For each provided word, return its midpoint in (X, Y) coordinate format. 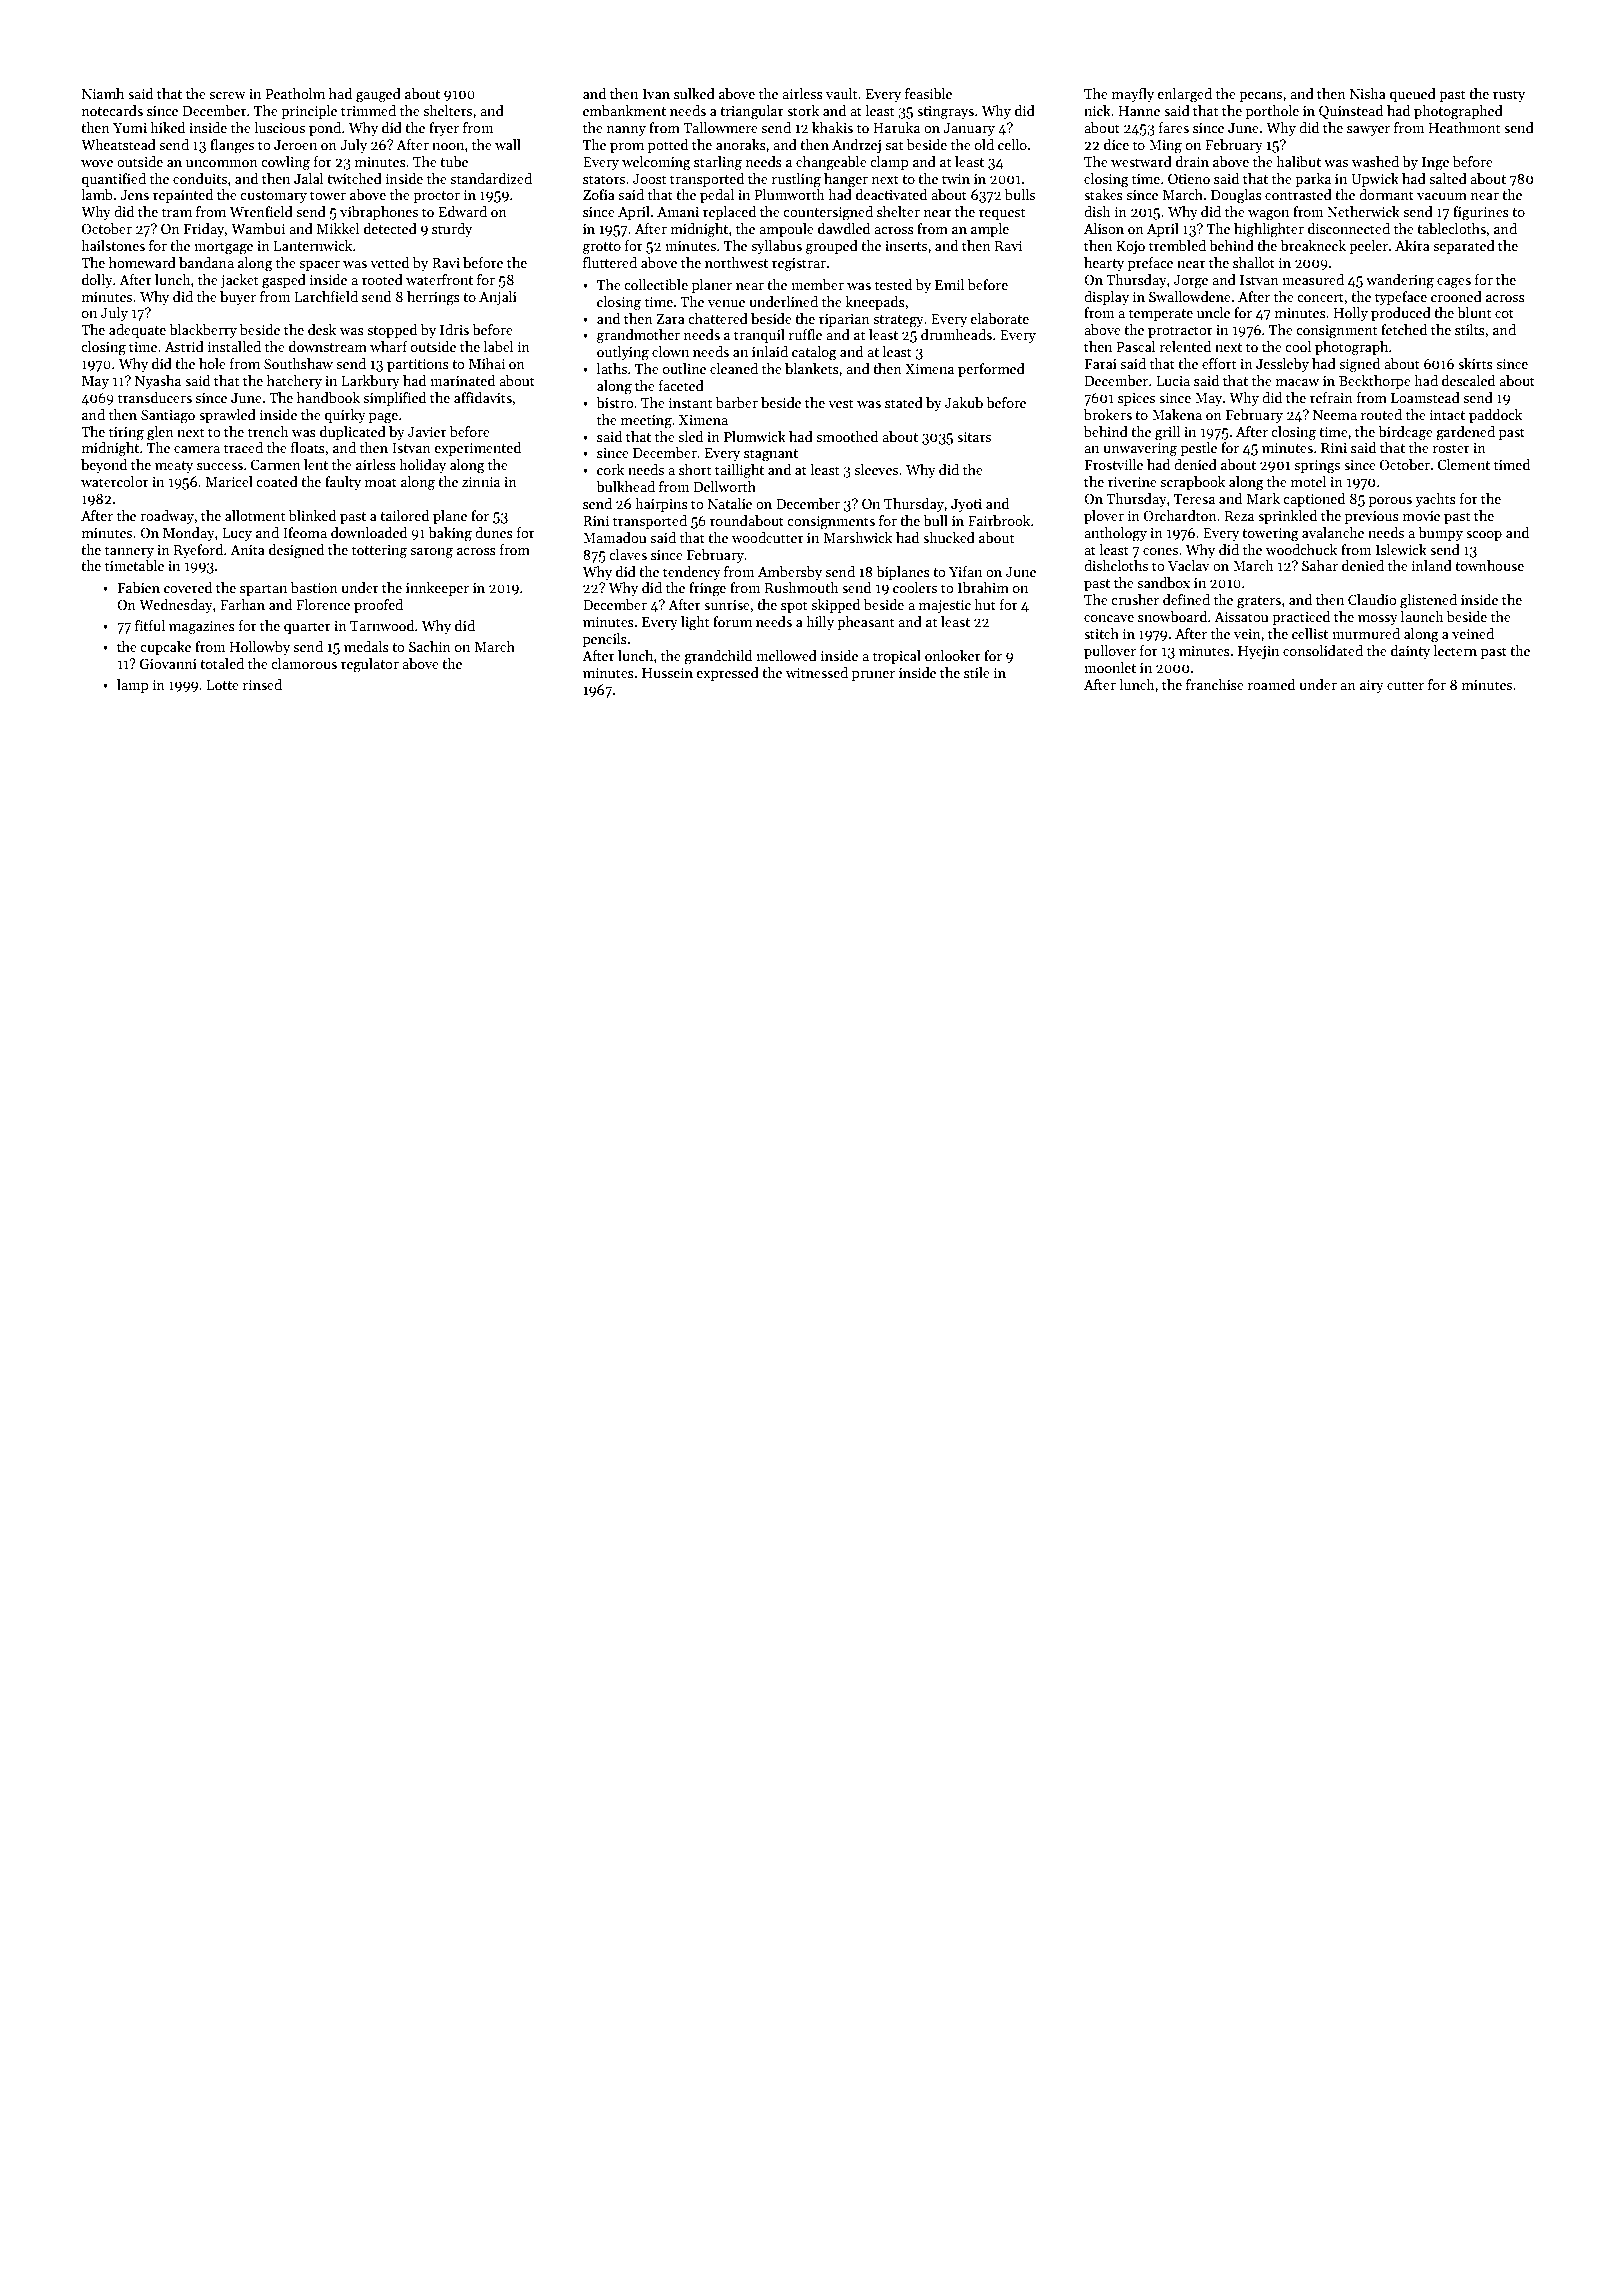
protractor (1180, 332)
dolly (97, 281)
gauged (378, 95)
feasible (928, 93)
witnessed (817, 672)
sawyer (1368, 131)
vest (841, 403)
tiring (126, 434)
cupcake (165, 648)
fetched (1404, 329)
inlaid (770, 351)
